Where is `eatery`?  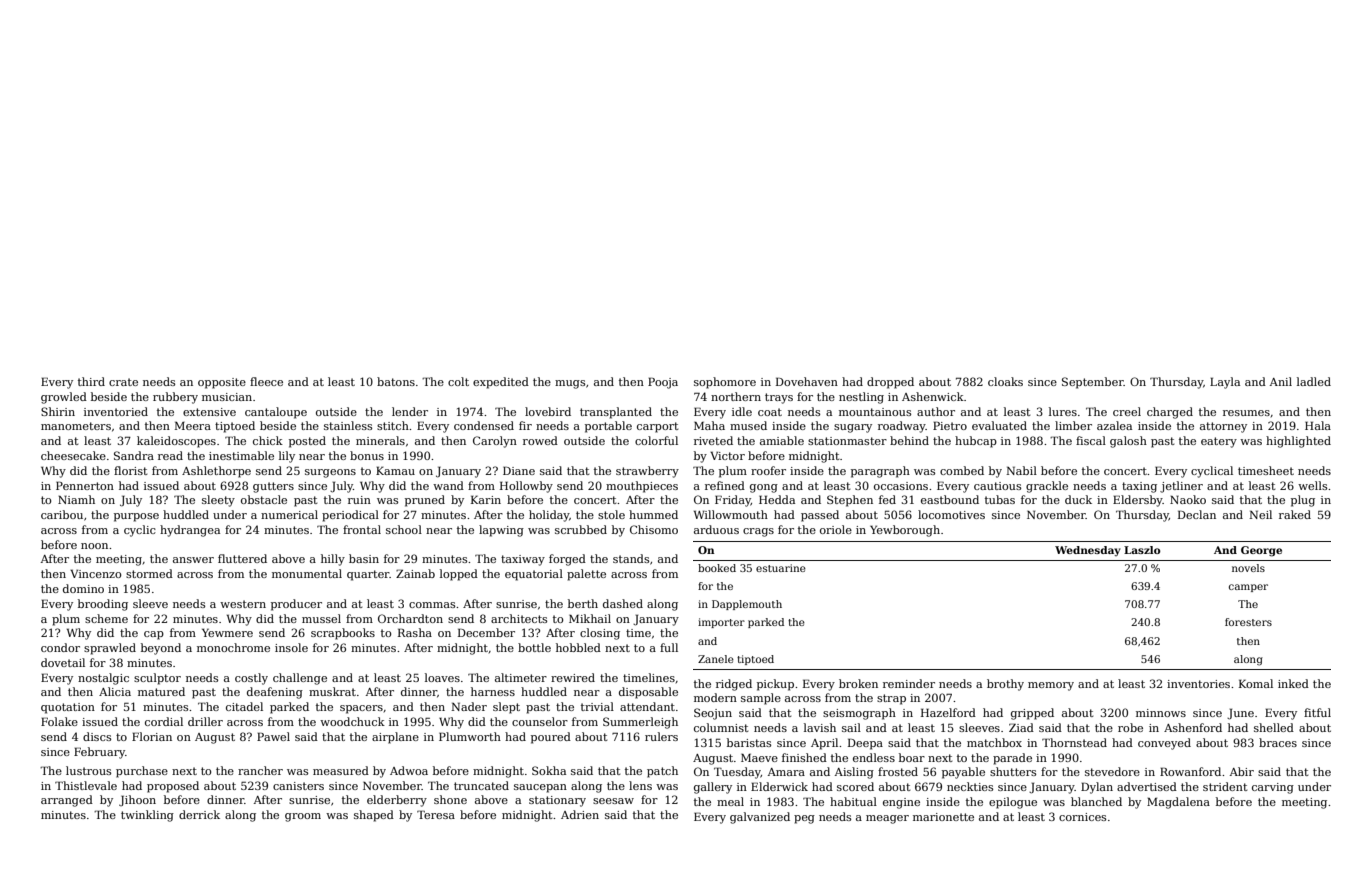
eatery is located at coordinates (1219, 442).
